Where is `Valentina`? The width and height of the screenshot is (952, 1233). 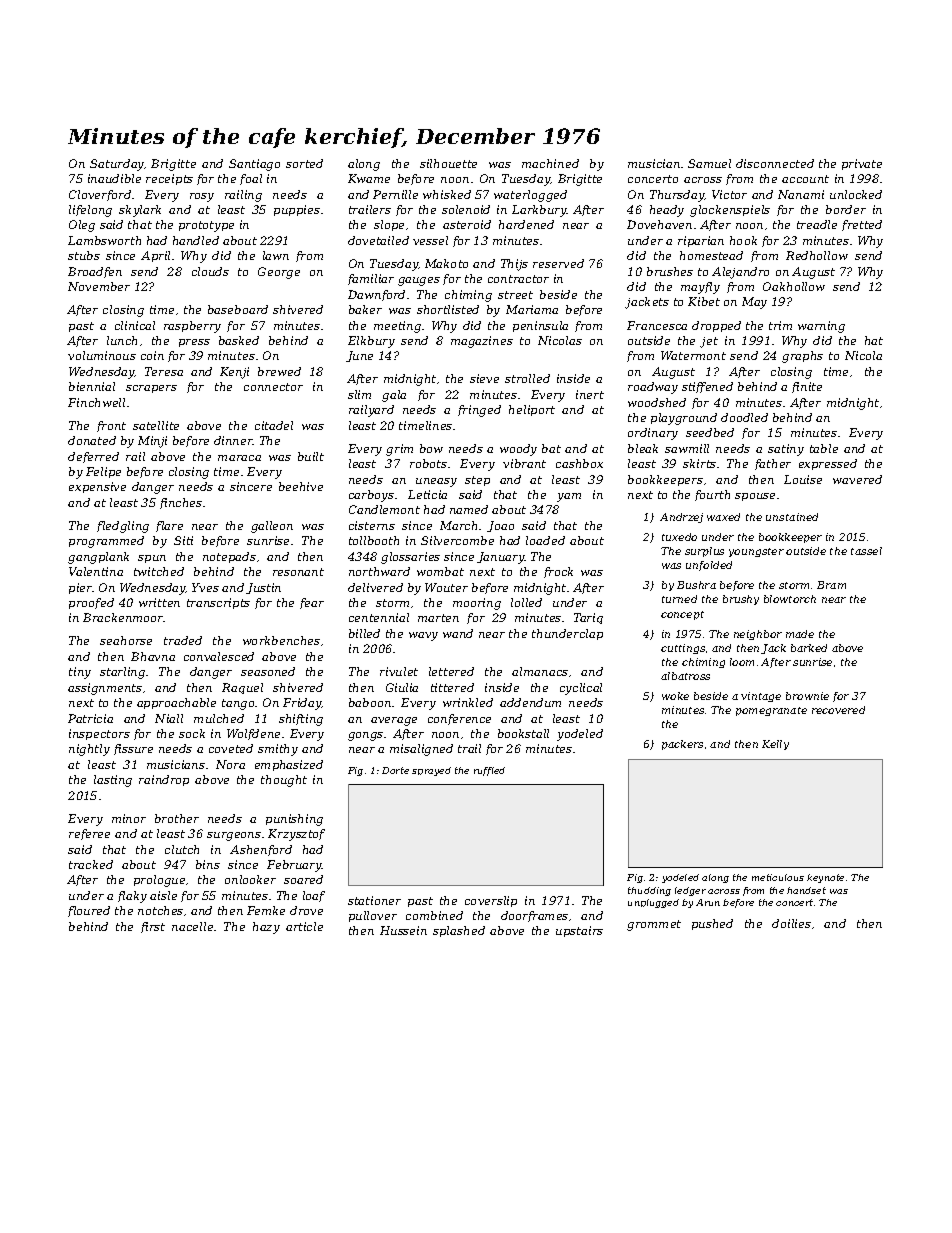 Valentina is located at coordinates (96, 571).
